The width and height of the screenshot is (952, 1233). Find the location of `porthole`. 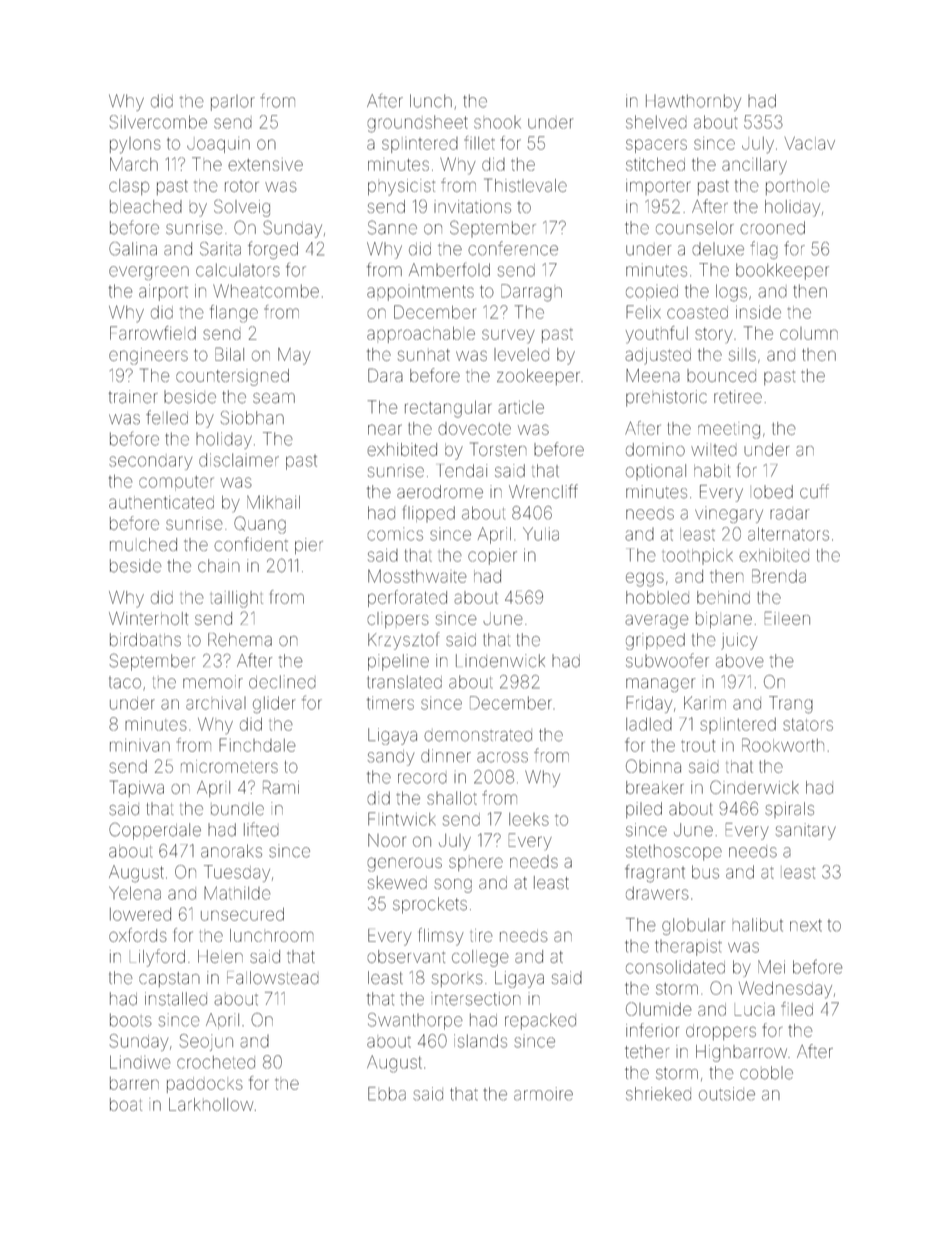

porthole is located at coordinates (797, 187).
